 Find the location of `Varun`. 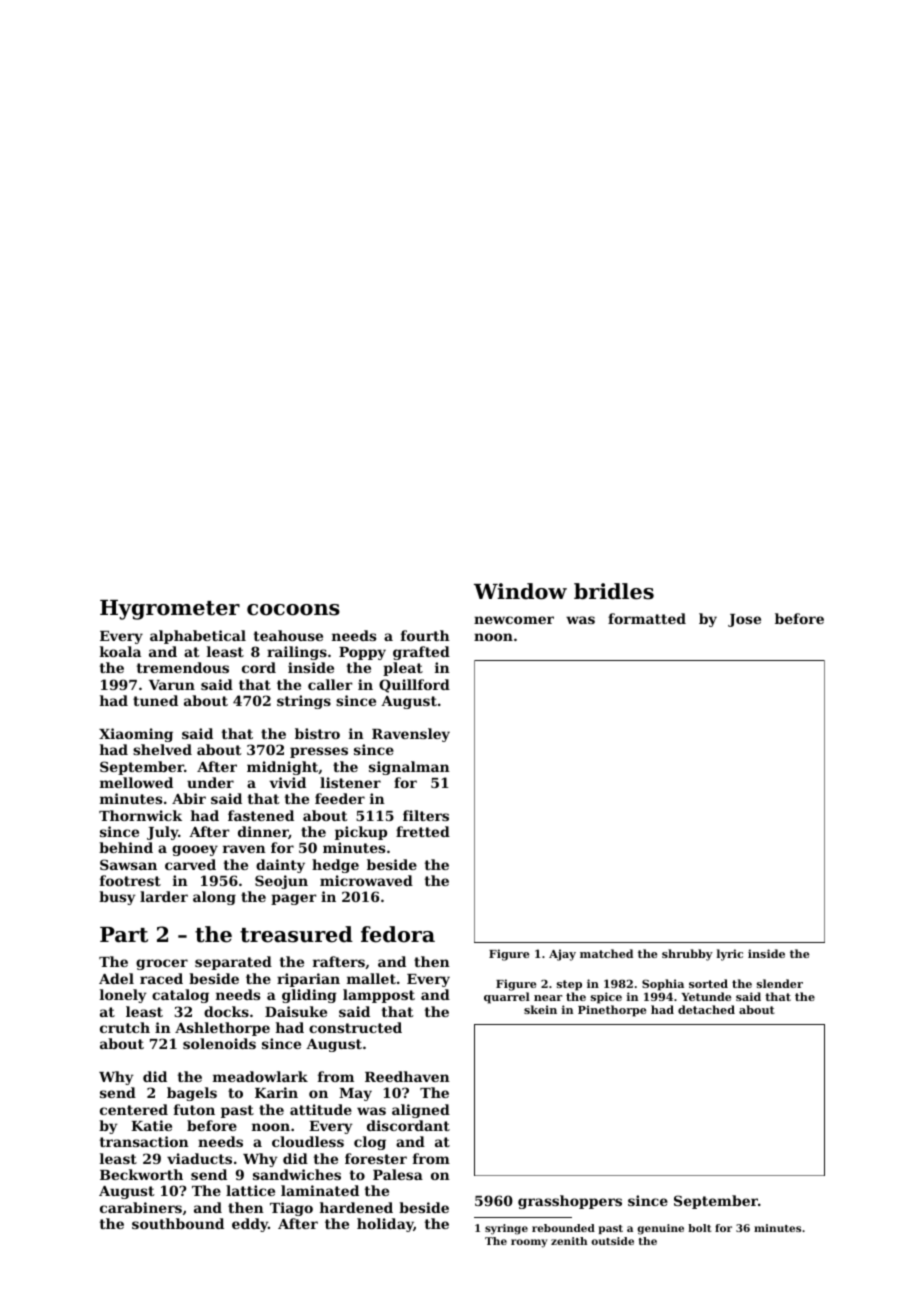

Varun is located at coordinates (172, 685).
